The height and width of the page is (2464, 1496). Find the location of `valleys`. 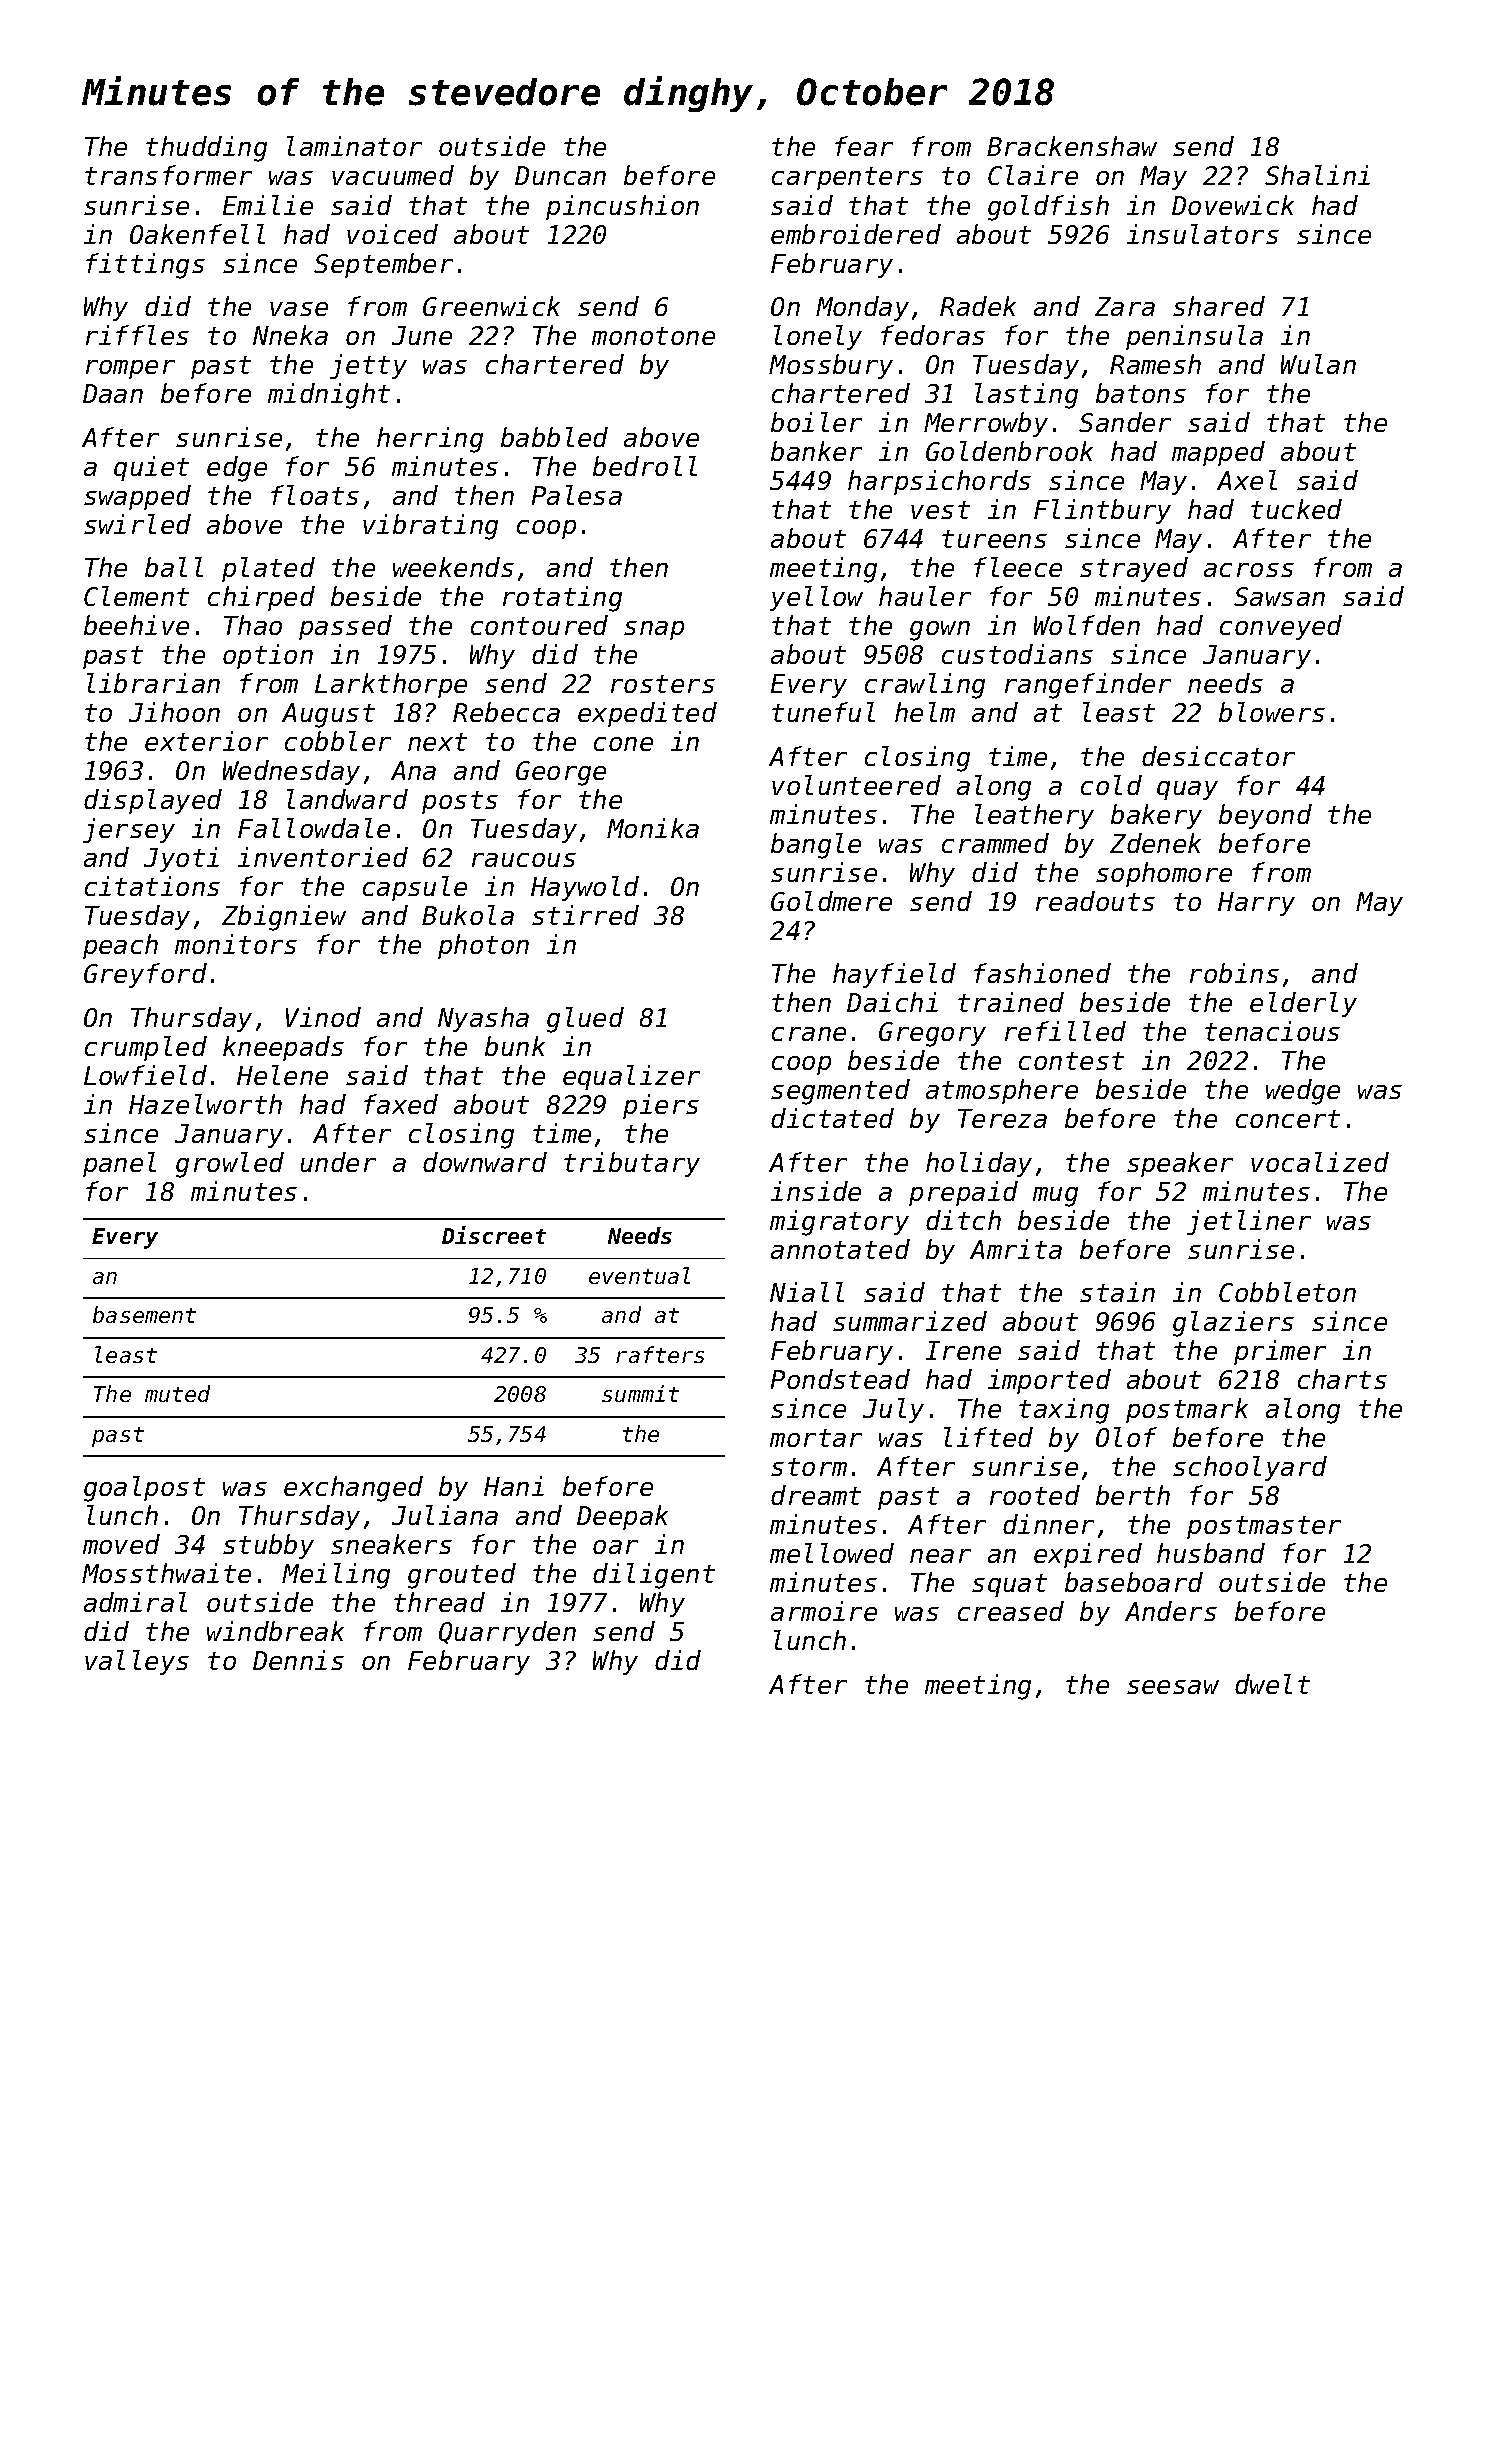

valleys is located at coordinates (137, 1662).
